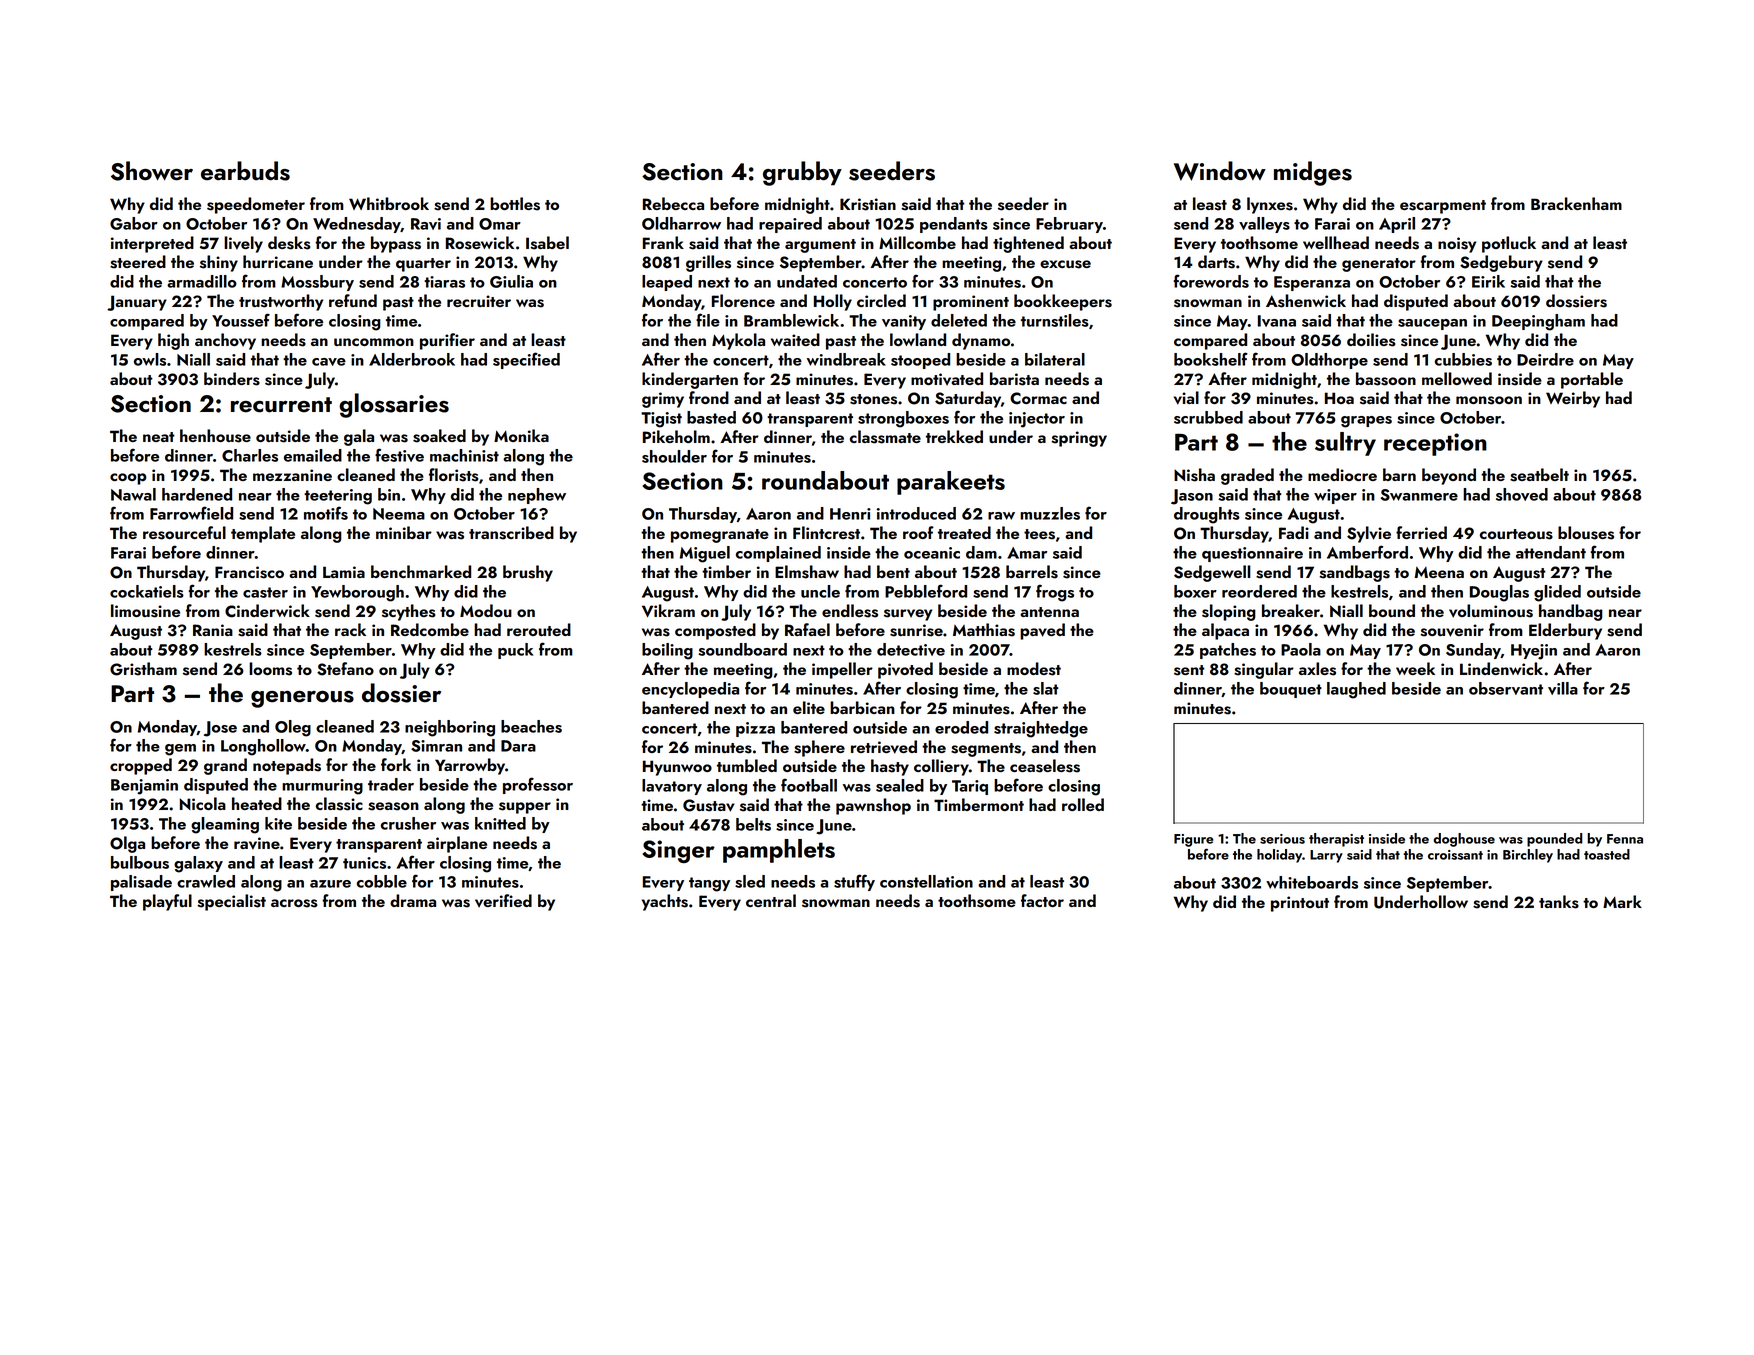  Describe the element at coordinates (245, 171) in the screenshot. I see `earbuds` at that location.
